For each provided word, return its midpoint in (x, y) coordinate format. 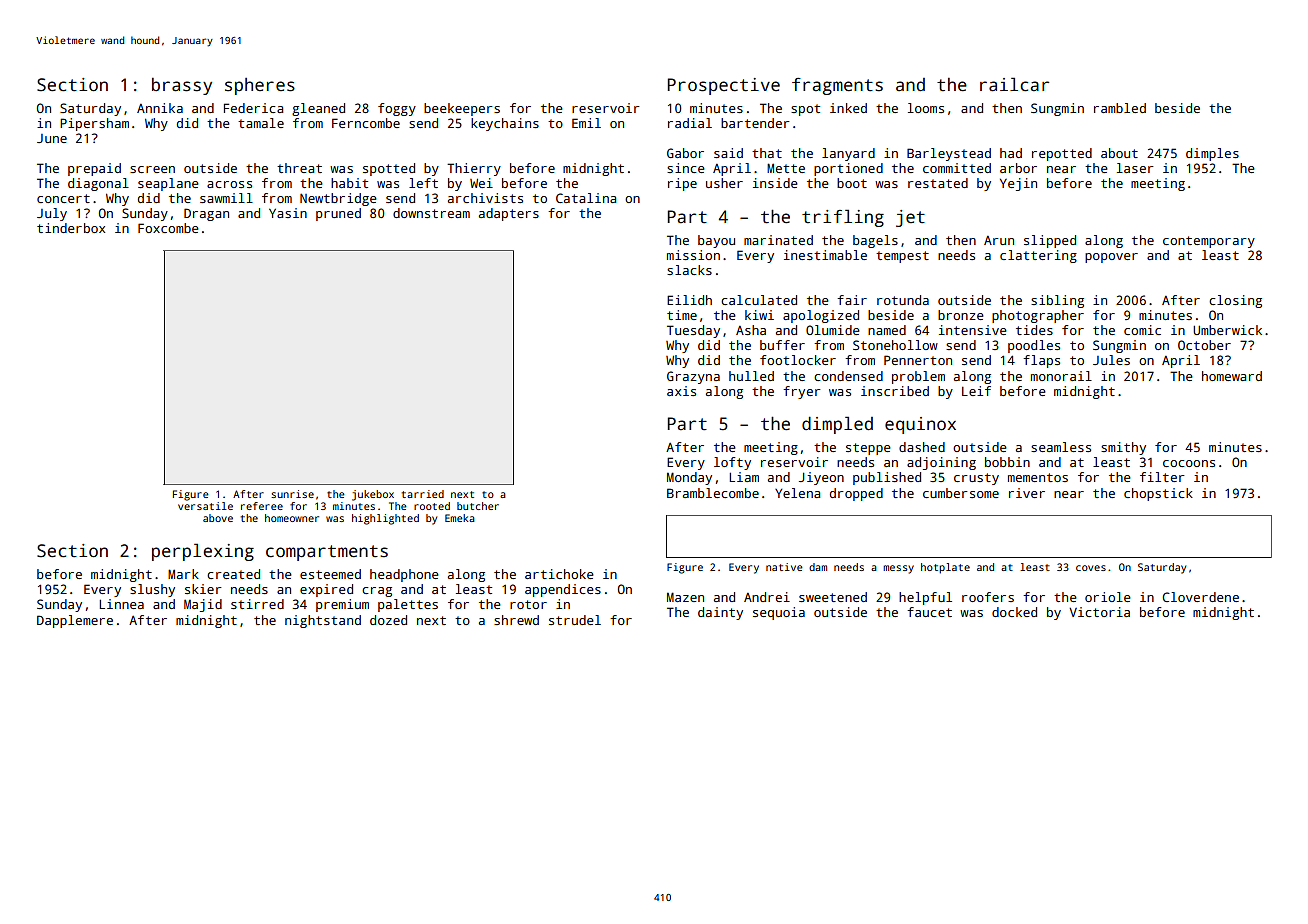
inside (775, 183)
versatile (205, 506)
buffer (782, 345)
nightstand (323, 621)
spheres (260, 86)
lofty (732, 463)
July (52, 214)
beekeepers (462, 109)
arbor (1018, 168)
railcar (1014, 84)
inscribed (895, 391)
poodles (1034, 346)
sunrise (292, 494)
